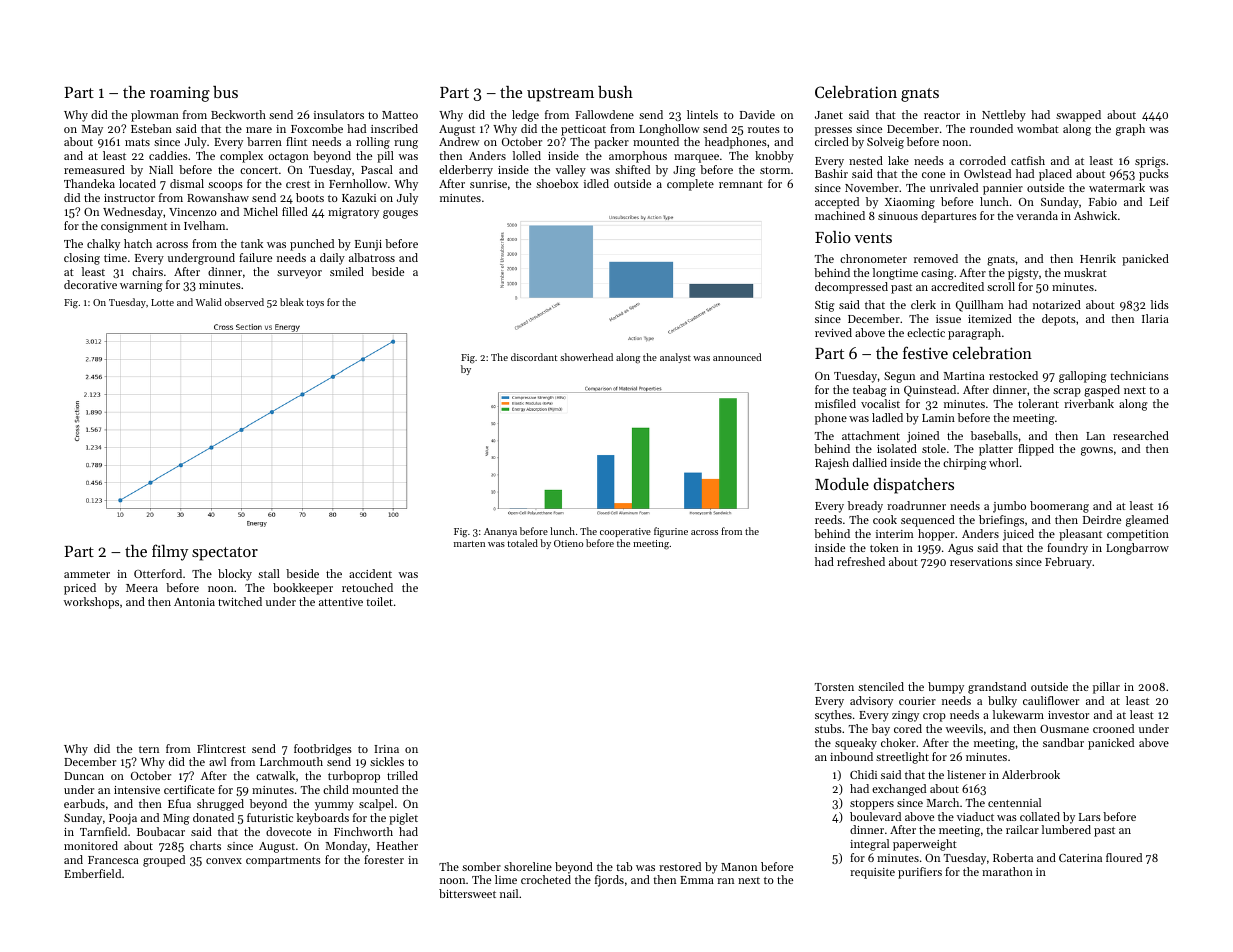 This document has width=1233, height=952. What do you see at coordinates (1137, 549) in the document?
I see `Longbarrow` at bounding box center [1137, 549].
